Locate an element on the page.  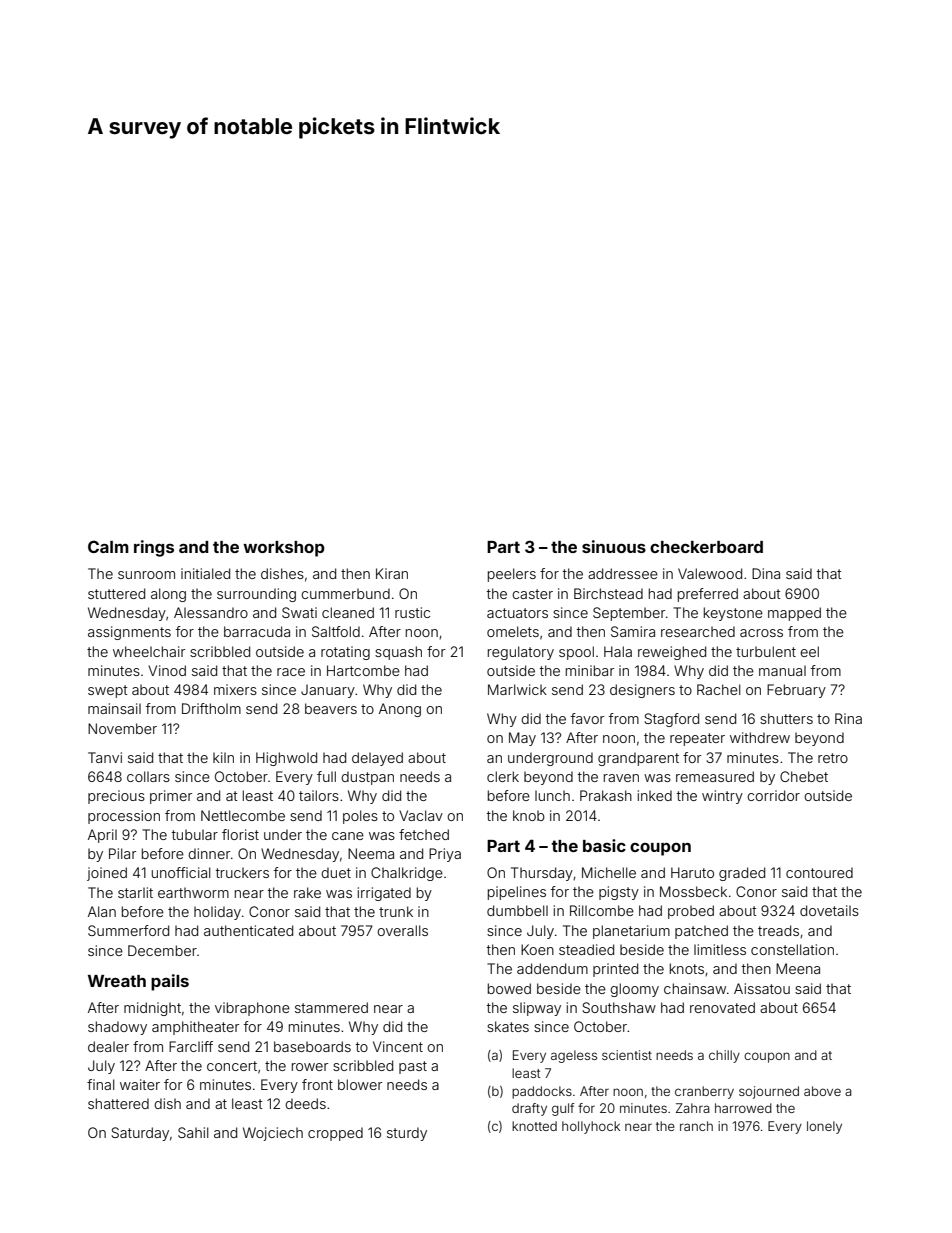
Swati is located at coordinates (299, 612).
